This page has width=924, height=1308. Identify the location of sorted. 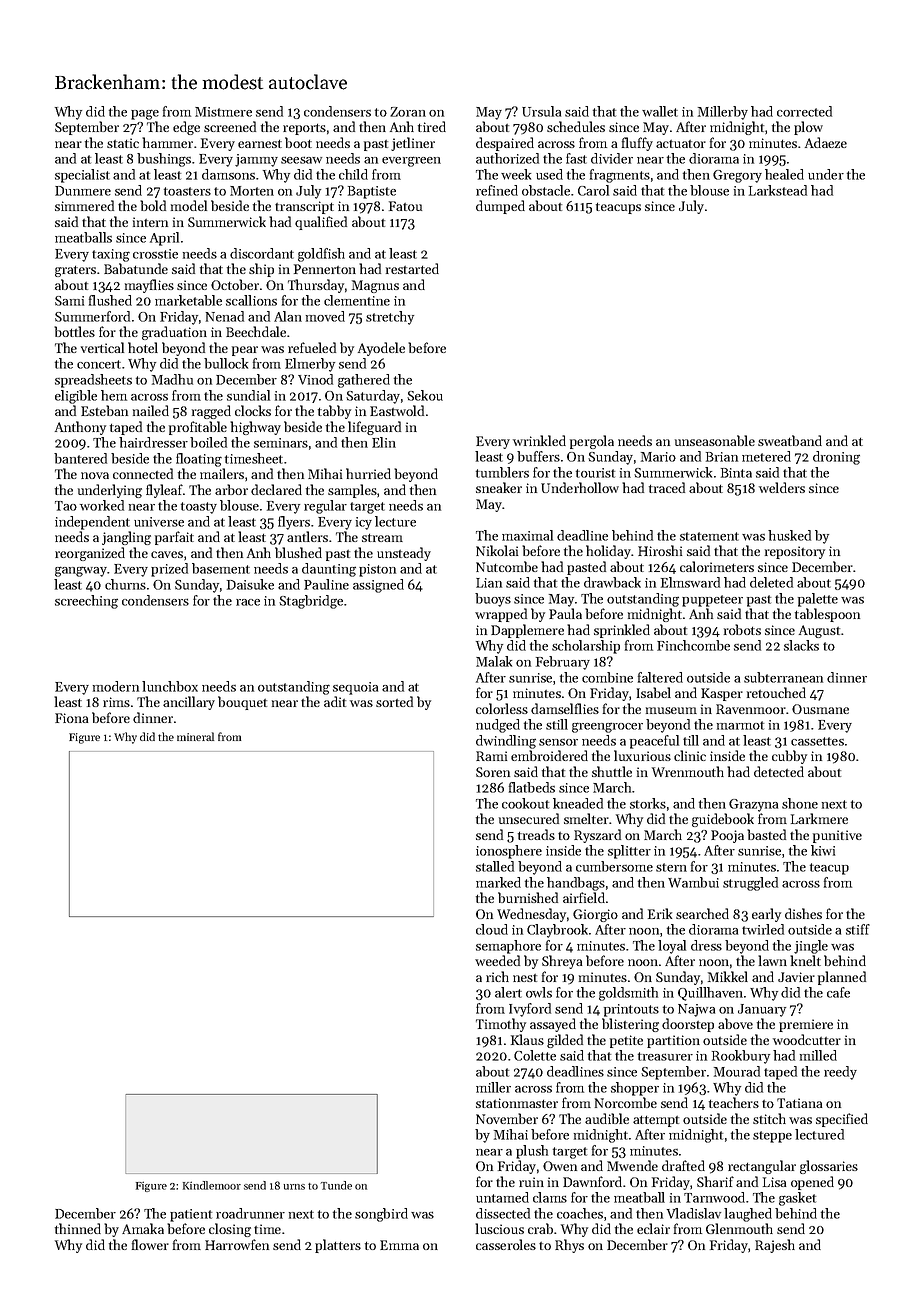
(394, 701).
